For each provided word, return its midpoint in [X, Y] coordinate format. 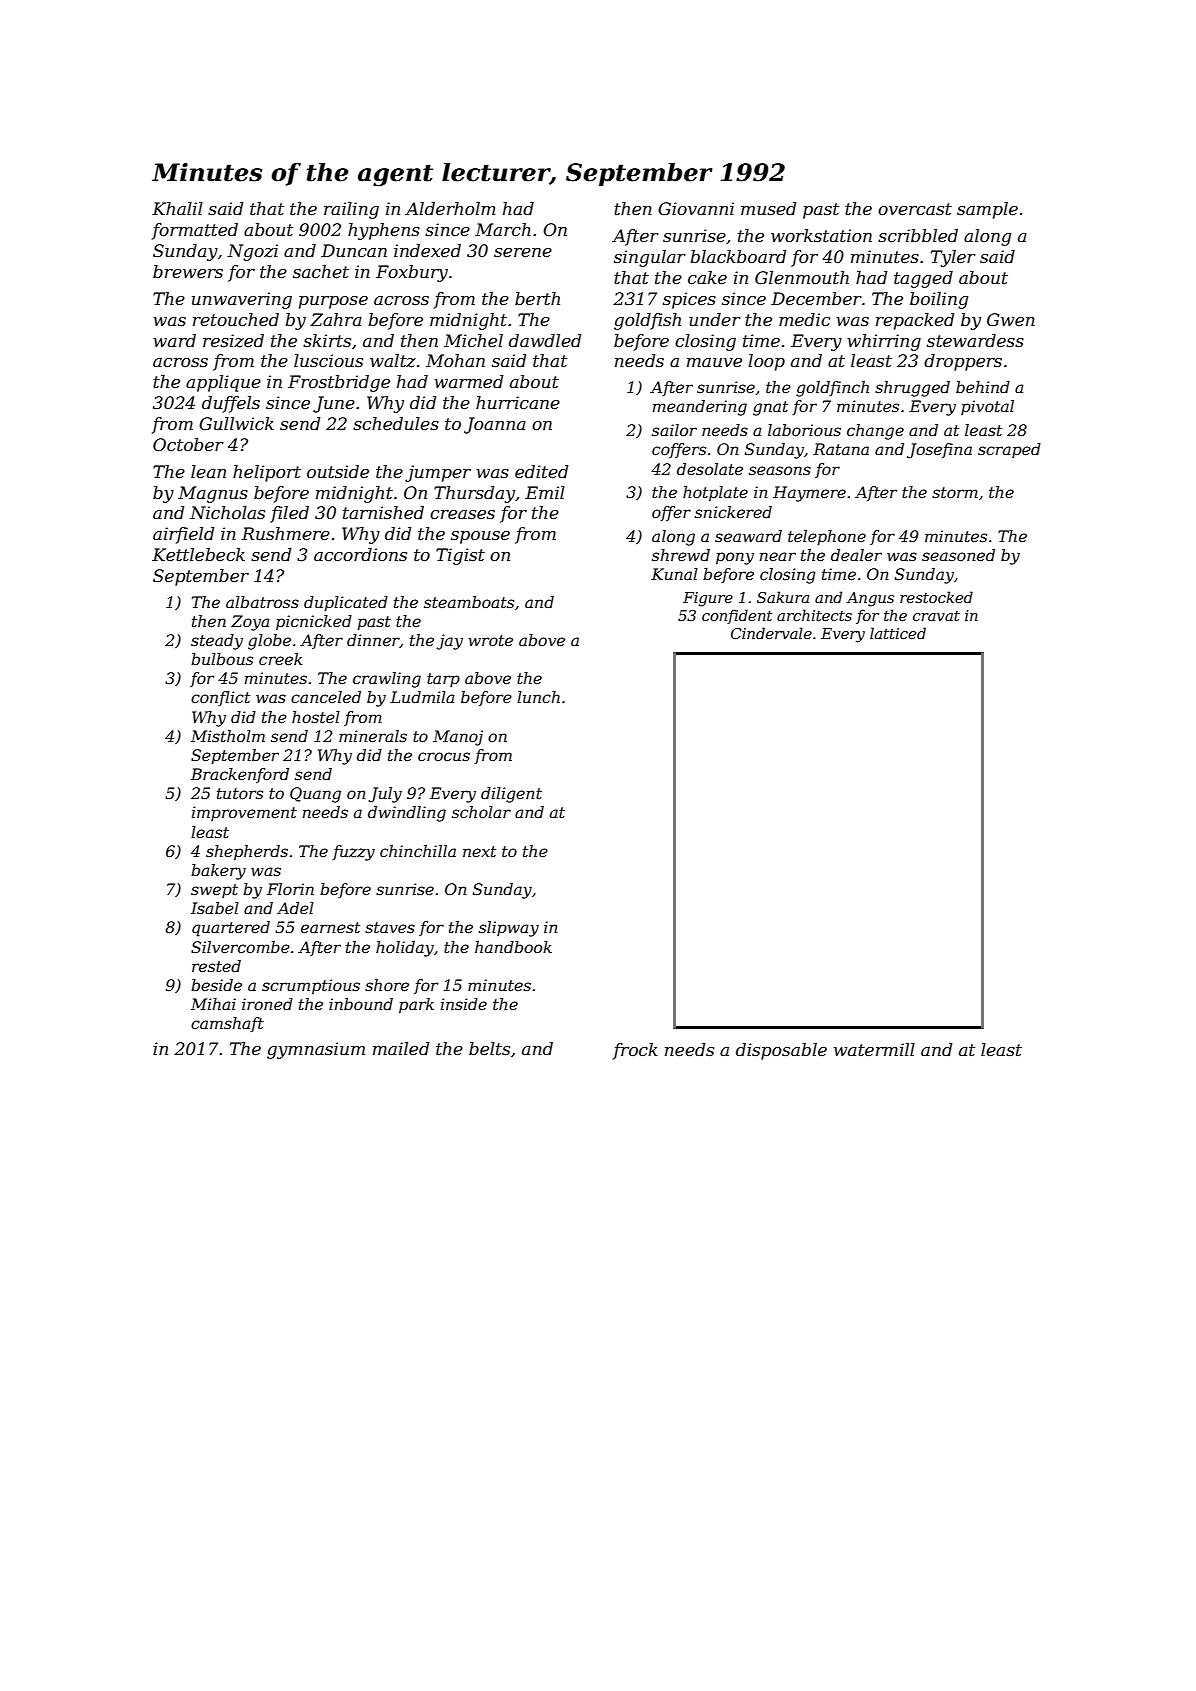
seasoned [958, 555]
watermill [874, 1049]
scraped [1009, 450]
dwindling [407, 814]
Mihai [213, 1004]
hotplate [715, 494]
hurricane [518, 402]
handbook [513, 947]
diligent [511, 795]
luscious [328, 360]
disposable [781, 1051]
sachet [321, 271]
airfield [183, 535]
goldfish [647, 321]
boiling [939, 300]
